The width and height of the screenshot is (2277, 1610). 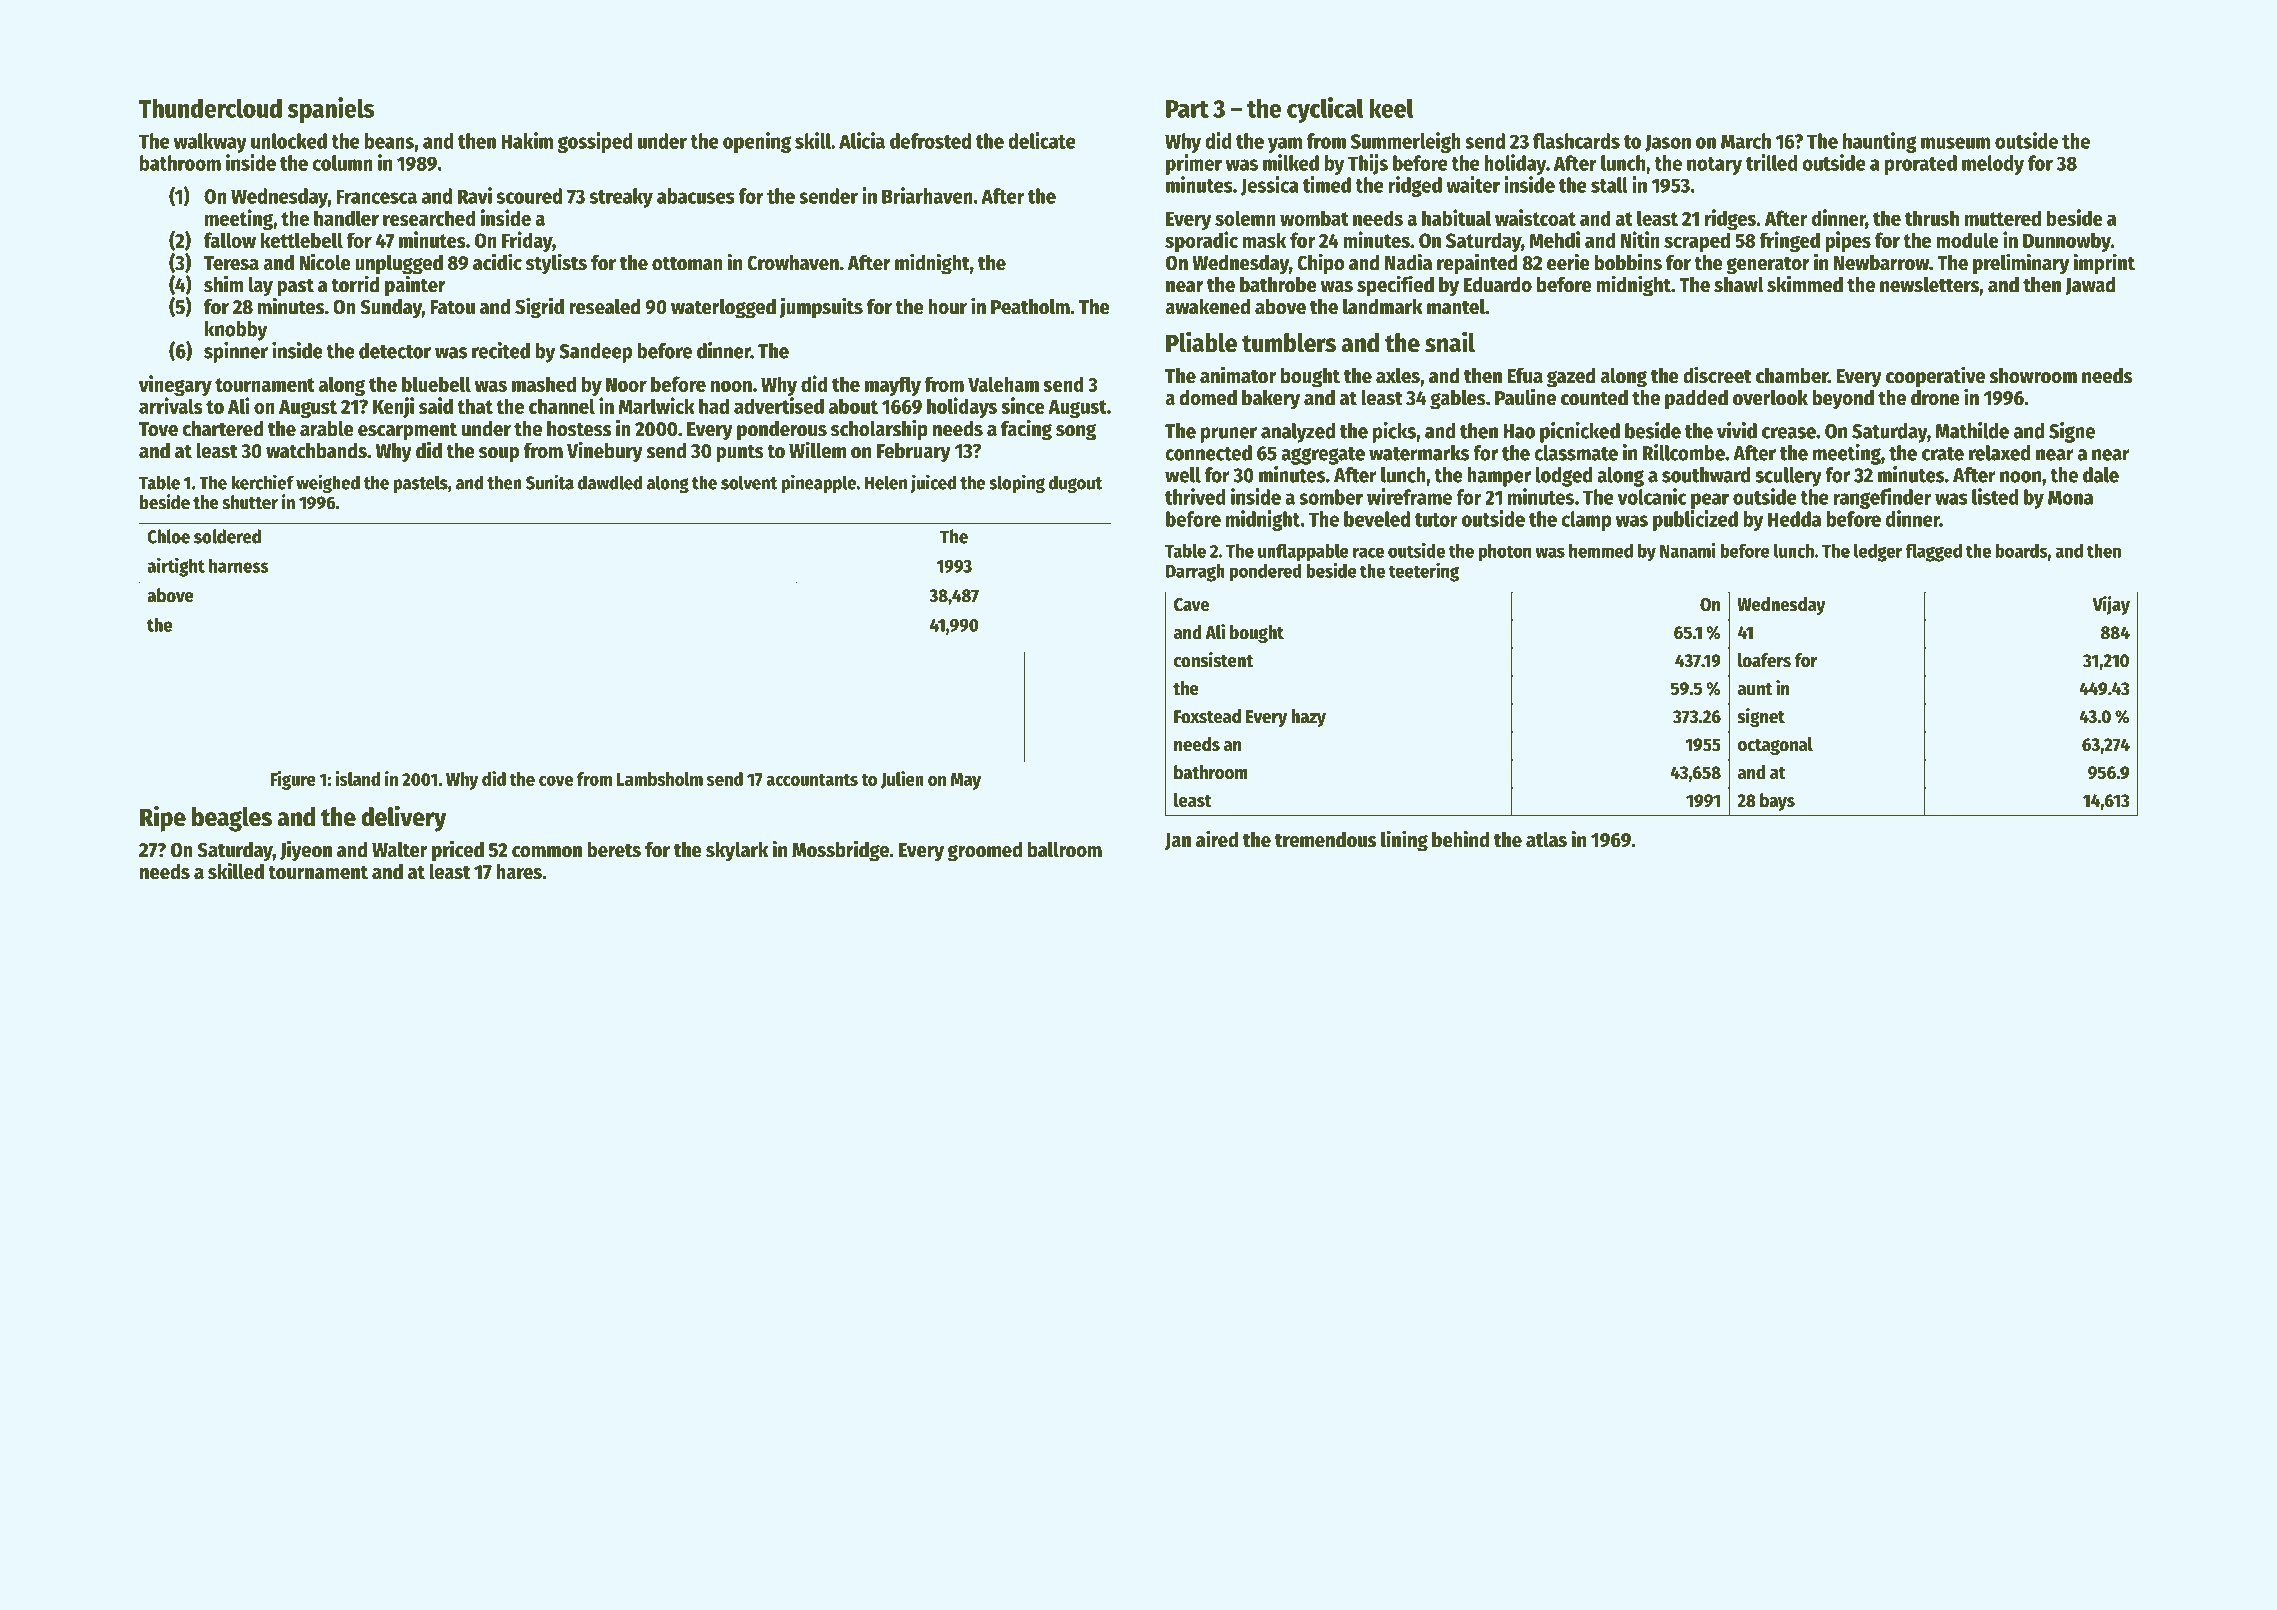 What do you see at coordinates (1594, 398) in the screenshot?
I see `counted` at bounding box center [1594, 398].
